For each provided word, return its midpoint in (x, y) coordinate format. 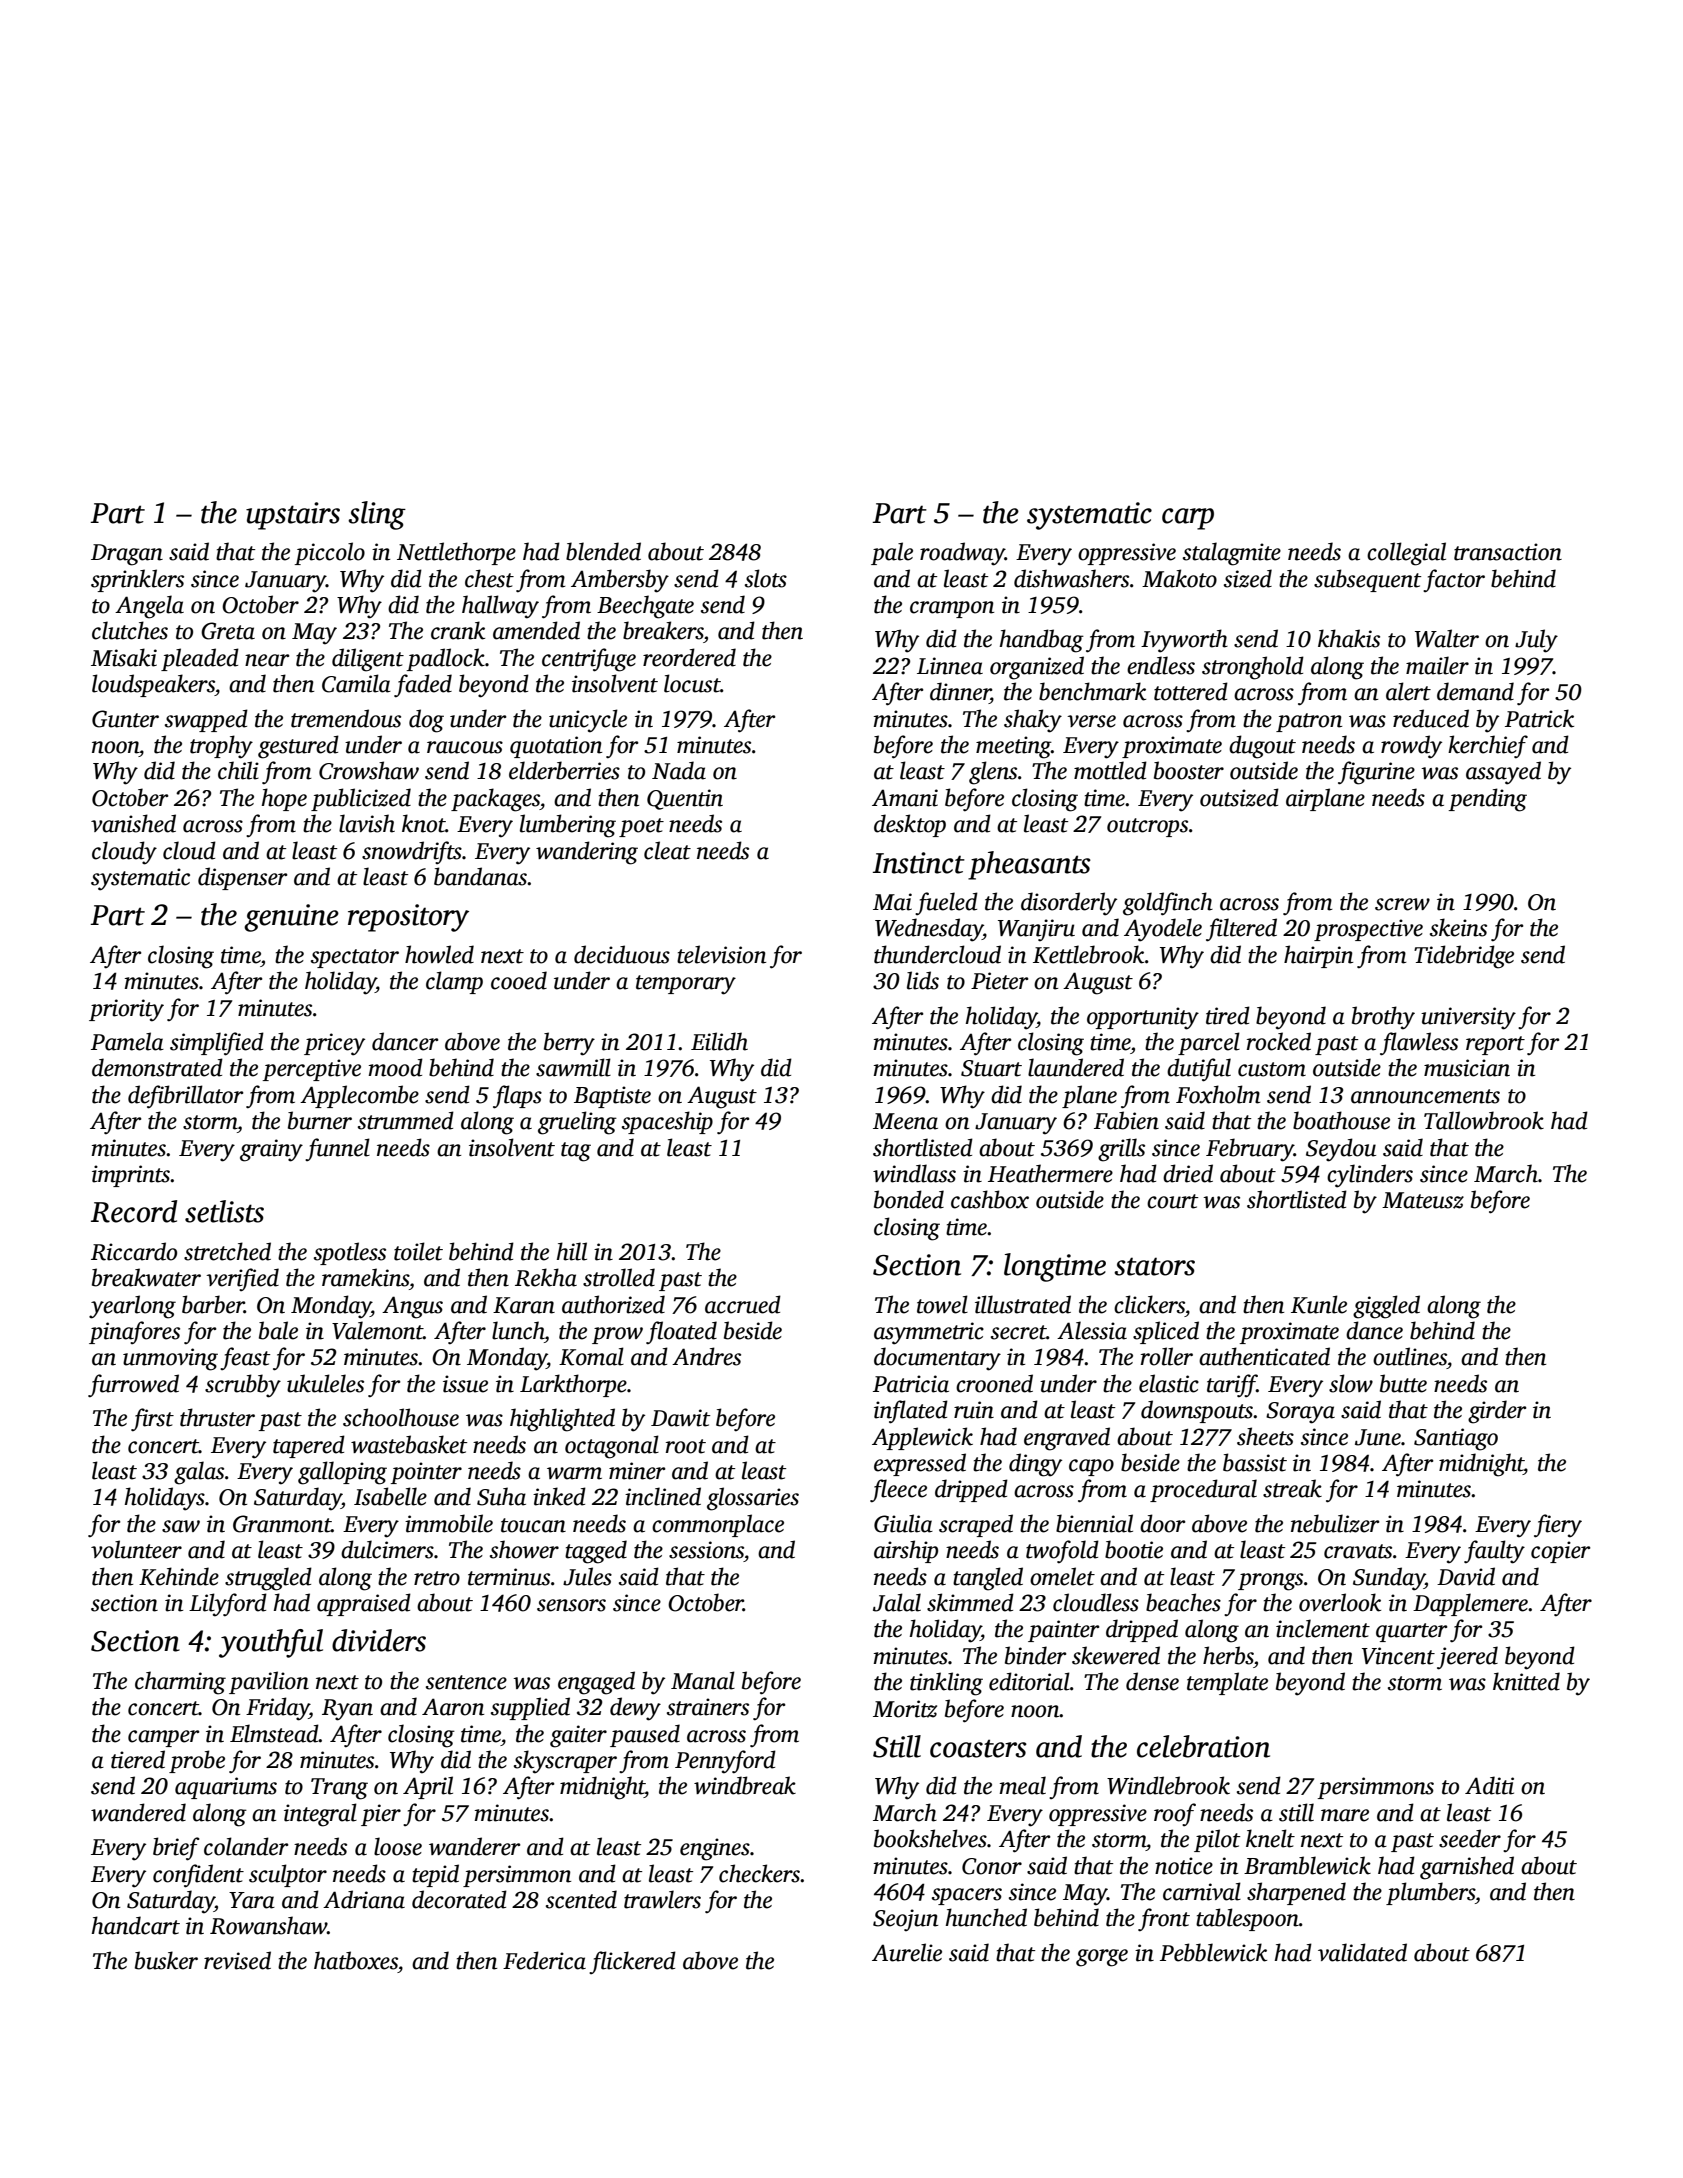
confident (198, 1876)
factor (1454, 580)
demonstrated (157, 1067)
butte (1403, 1383)
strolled (619, 1277)
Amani (905, 798)
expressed (920, 1464)
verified (242, 1279)
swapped (206, 720)
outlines (1410, 1356)
